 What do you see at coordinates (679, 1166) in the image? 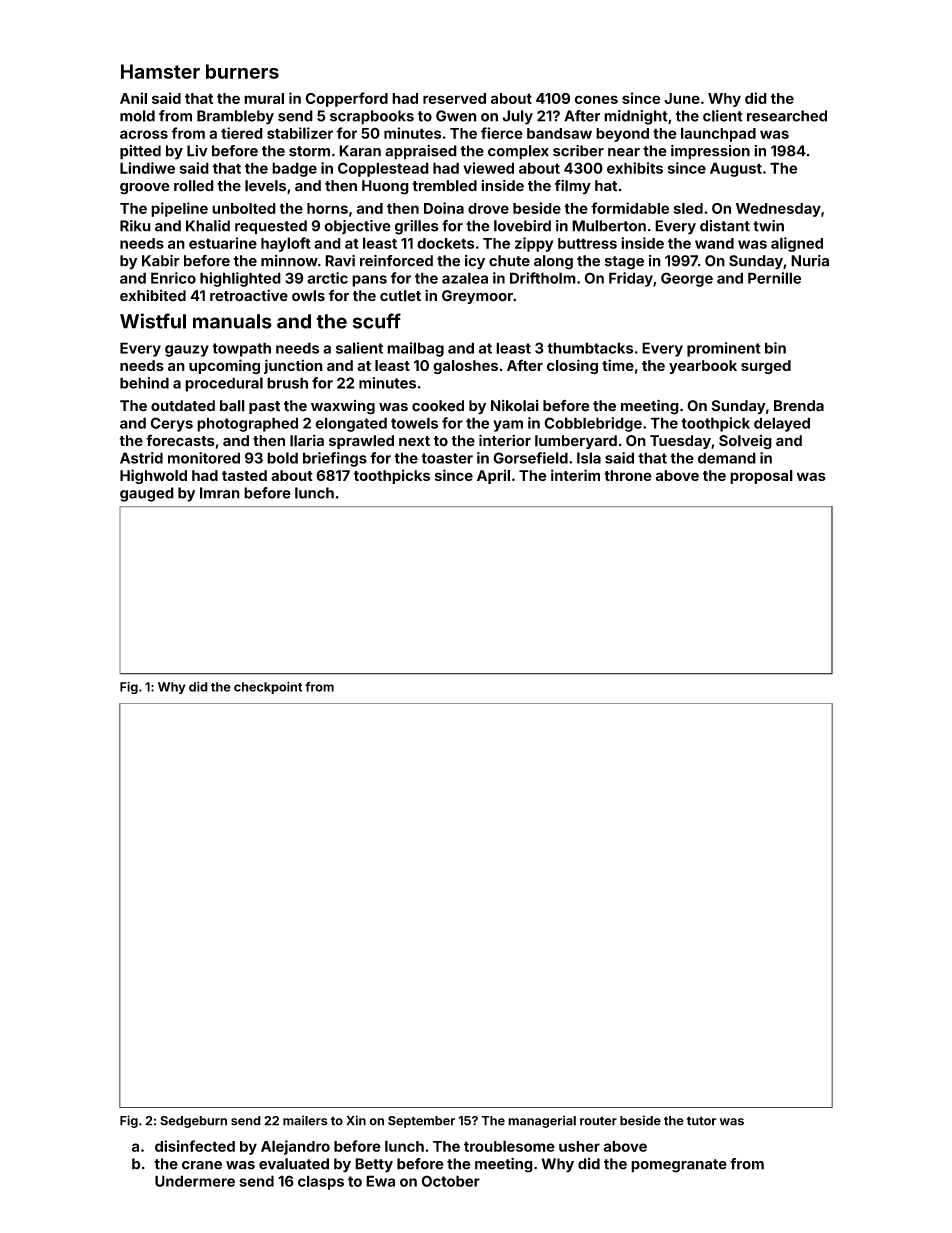
I see `pomegranate` at bounding box center [679, 1166].
